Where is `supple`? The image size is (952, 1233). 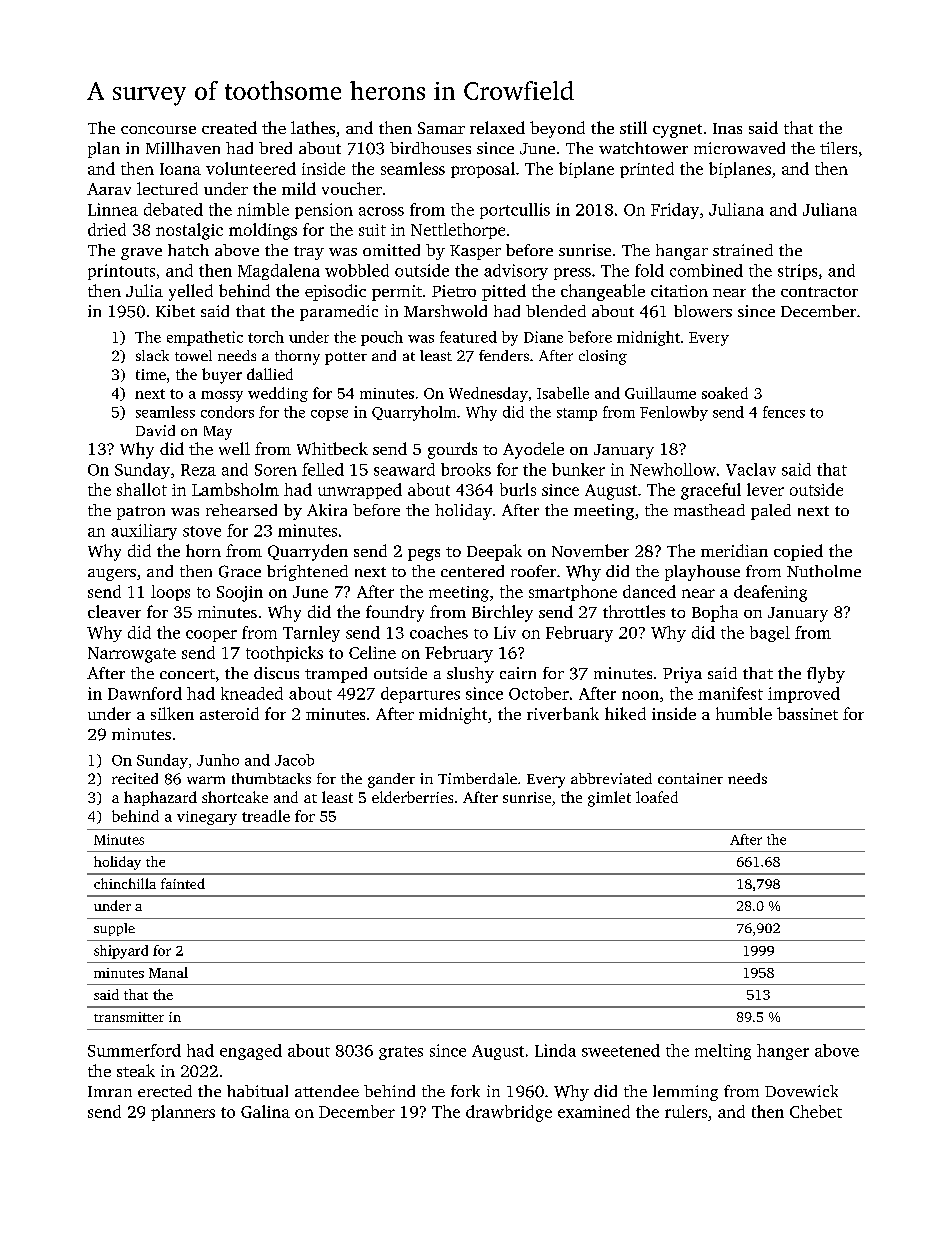 supple is located at coordinates (114, 929).
